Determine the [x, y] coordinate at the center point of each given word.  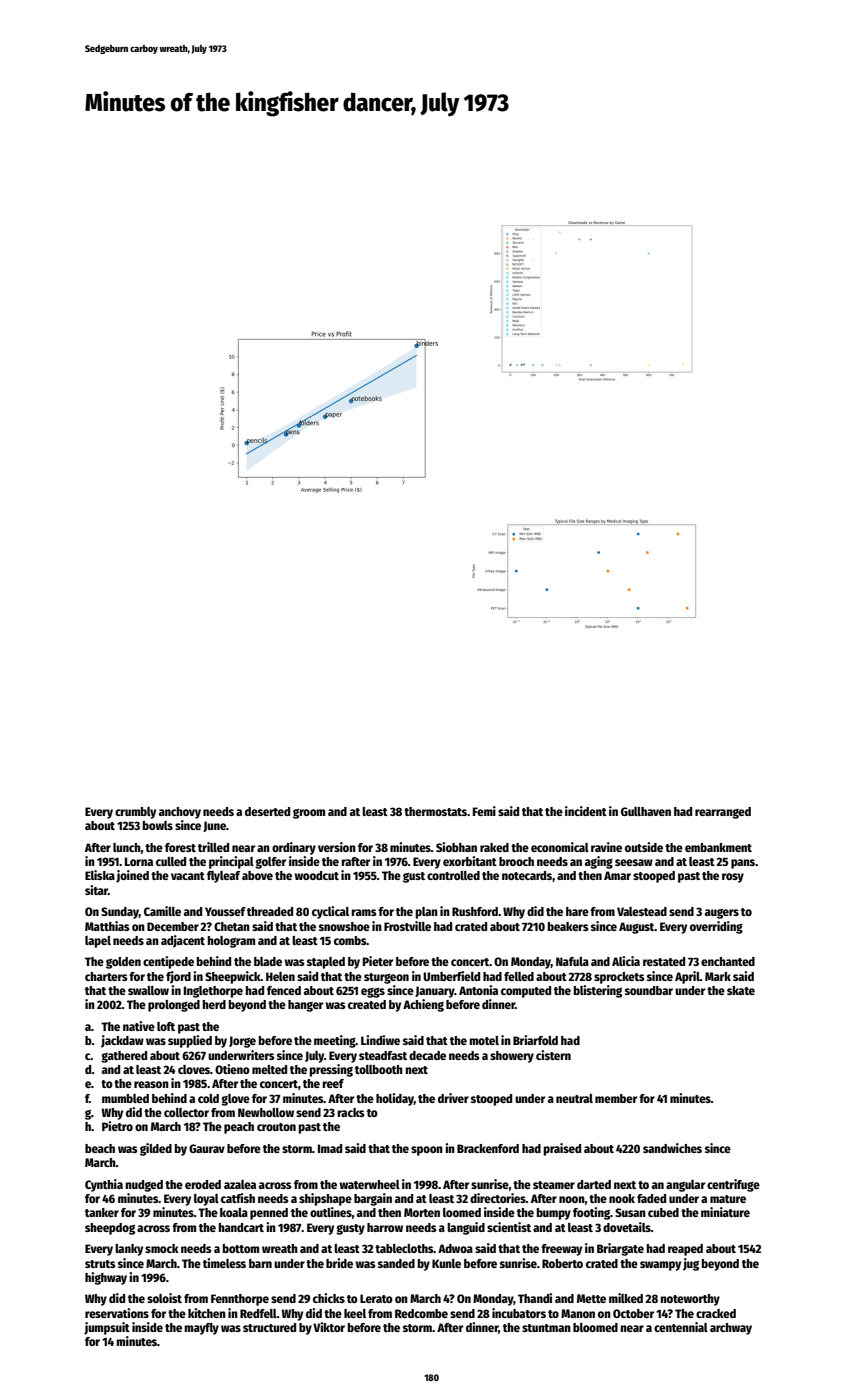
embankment [718, 847]
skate [741, 990]
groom [309, 814]
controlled [453, 875]
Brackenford [488, 1148]
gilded [156, 1149]
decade [427, 1055]
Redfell [258, 1313]
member [616, 1098]
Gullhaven [646, 811]
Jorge [242, 1042]
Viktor [329, 1327]
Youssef [225, 911]
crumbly [135, 813]
